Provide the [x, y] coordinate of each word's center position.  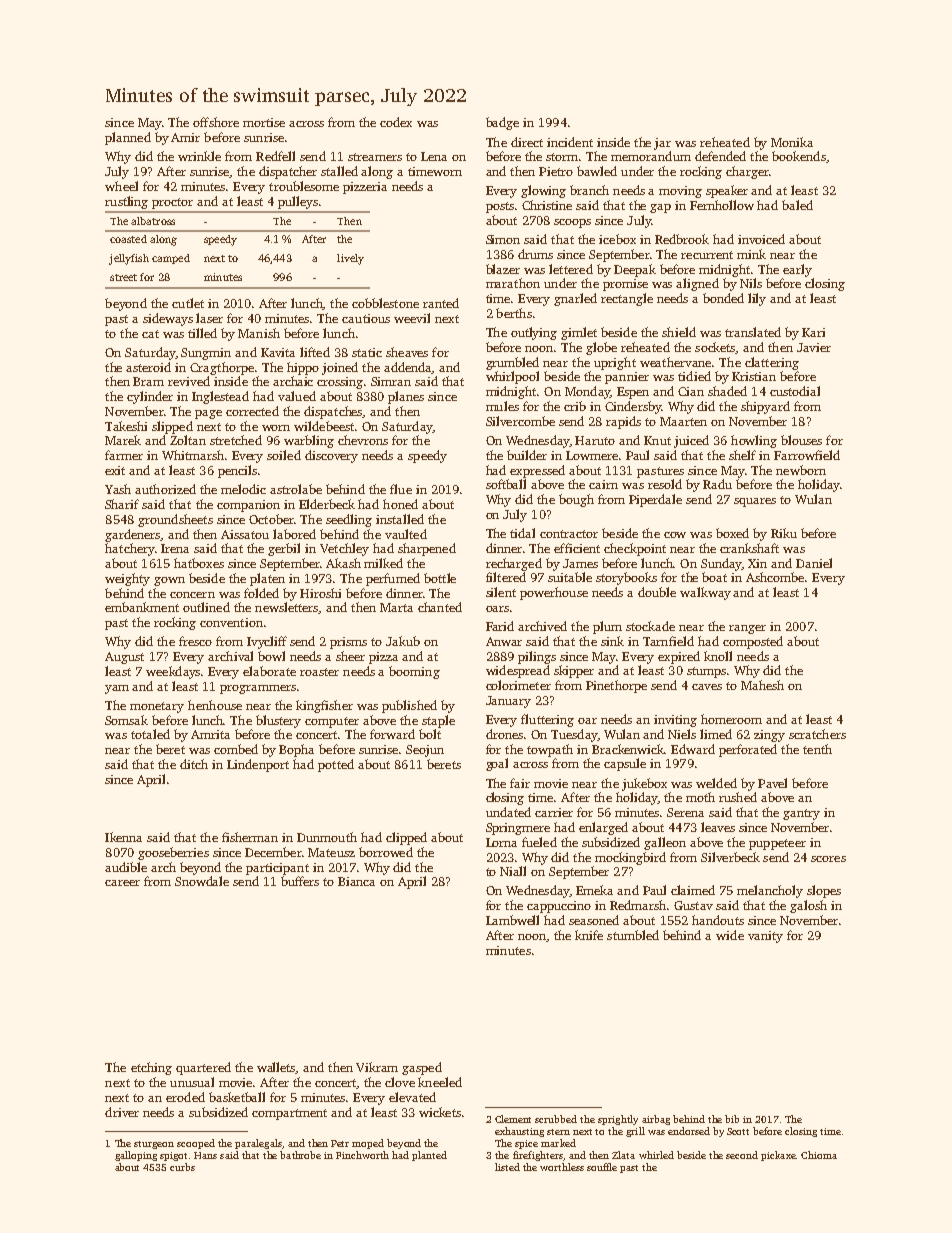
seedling [349, 520]
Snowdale [202, 881]
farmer [124, 455]
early [797, 270]
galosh [808, 906]
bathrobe [300, 1155]
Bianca [356, 881]
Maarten [683, 421]
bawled [597, 171]
